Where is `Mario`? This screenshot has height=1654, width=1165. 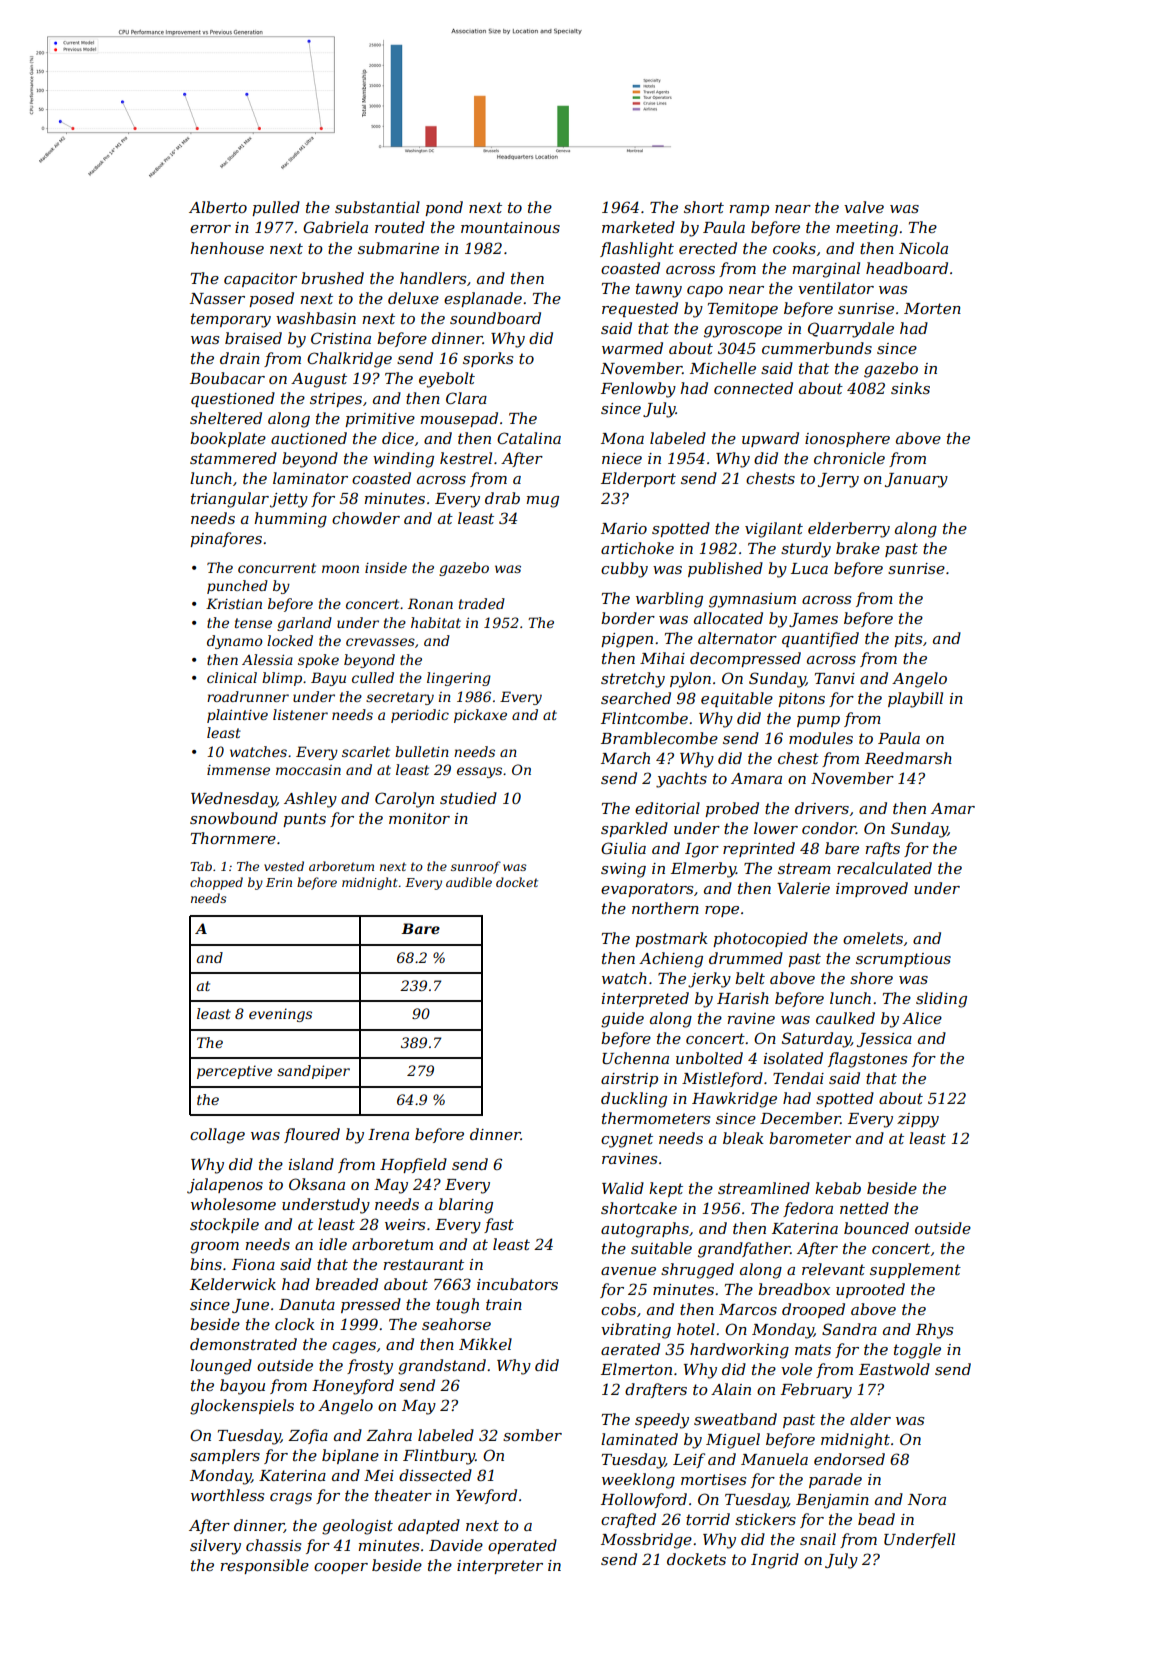
Mario is located at coordinates (624, 528).
